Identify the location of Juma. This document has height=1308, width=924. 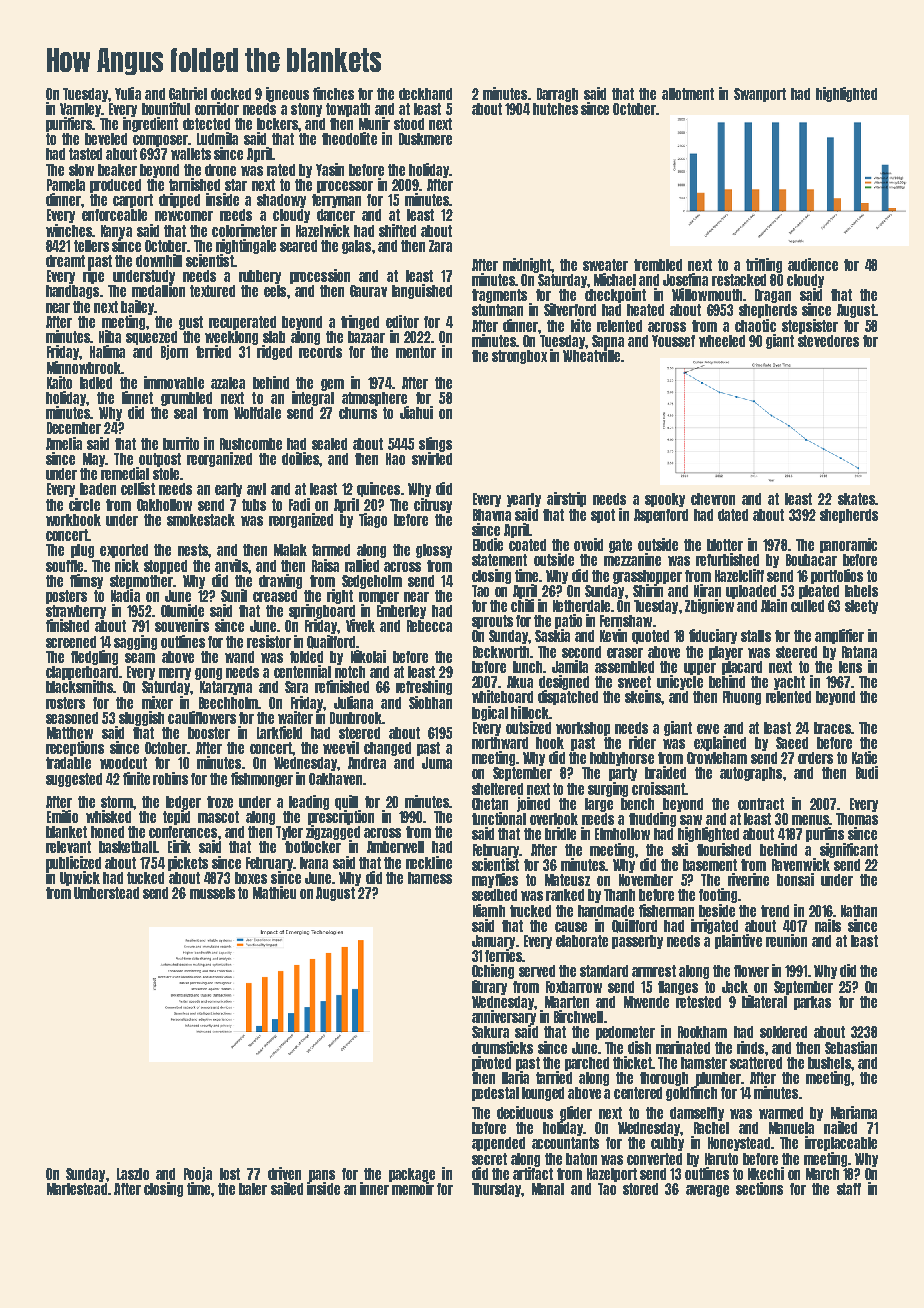
(437, 763).
